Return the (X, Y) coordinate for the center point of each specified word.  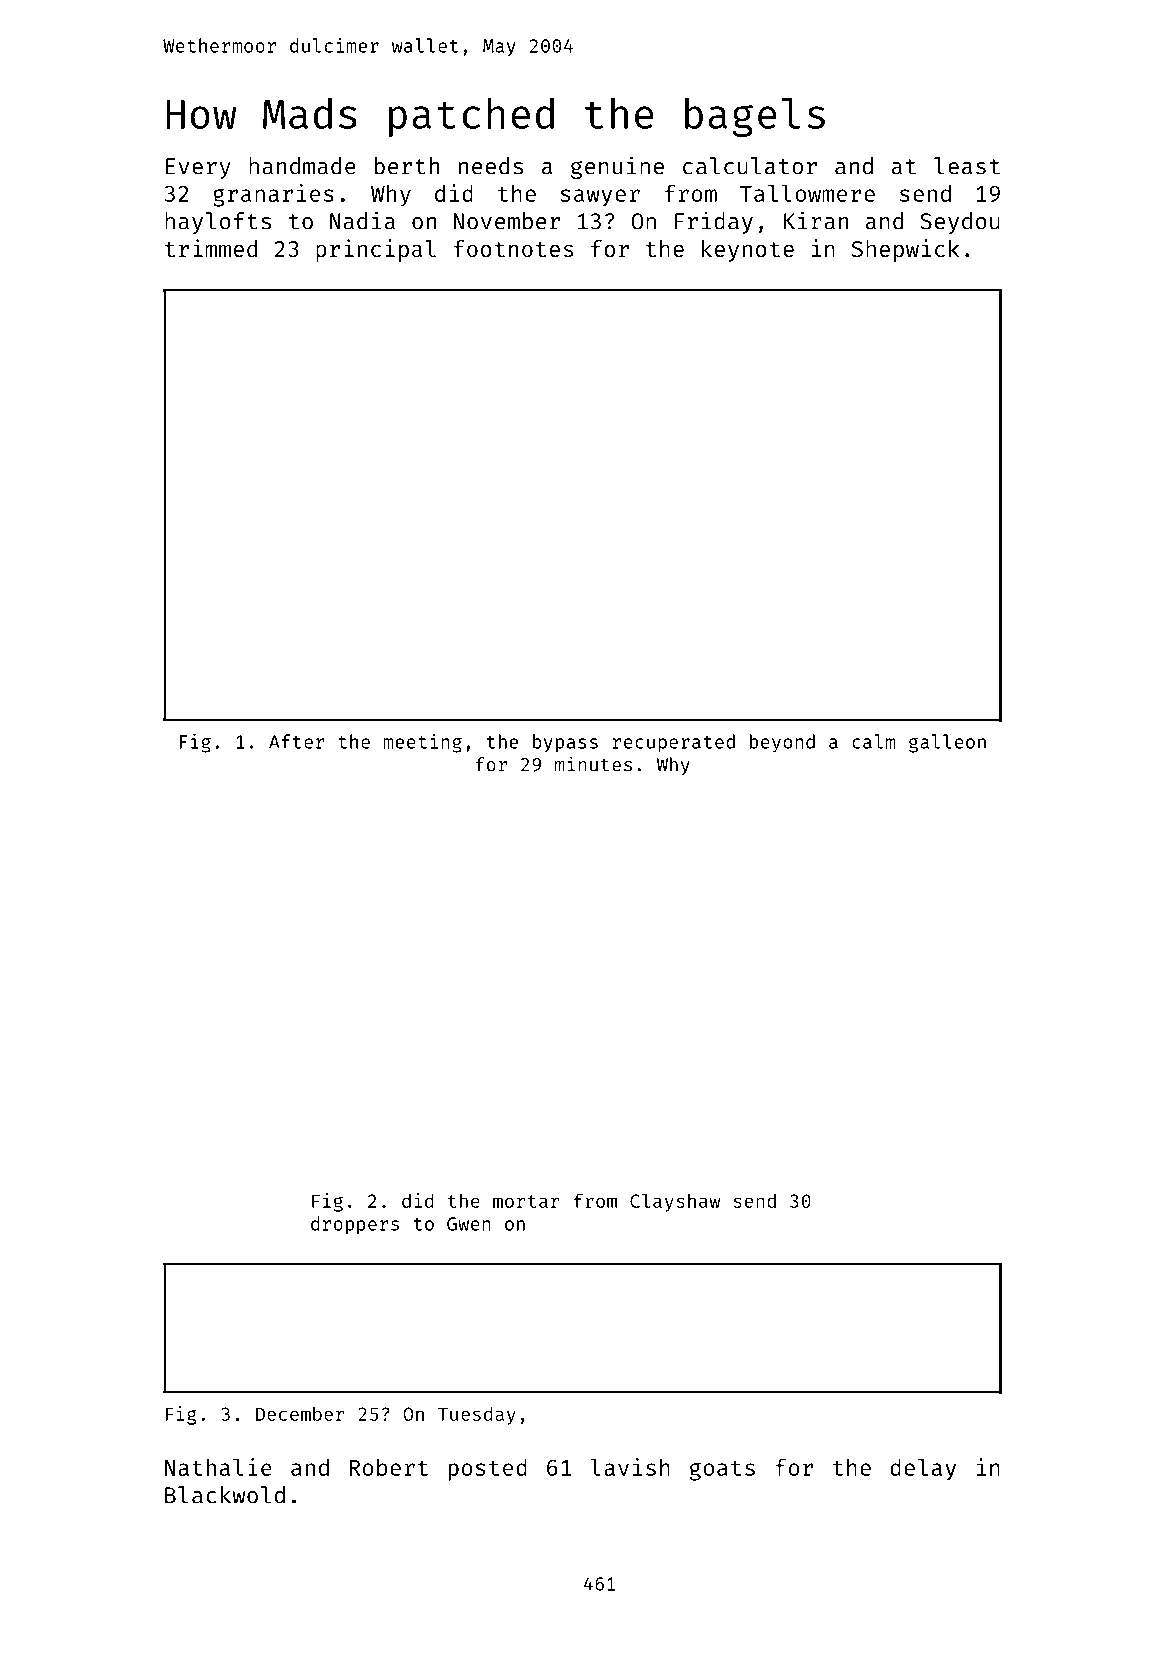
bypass (565, 743)
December (300, 1413)
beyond (782, 743)
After (297, 741)
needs (491, 166)
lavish (630, 1467)
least (967, 166)
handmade (302, 166)
